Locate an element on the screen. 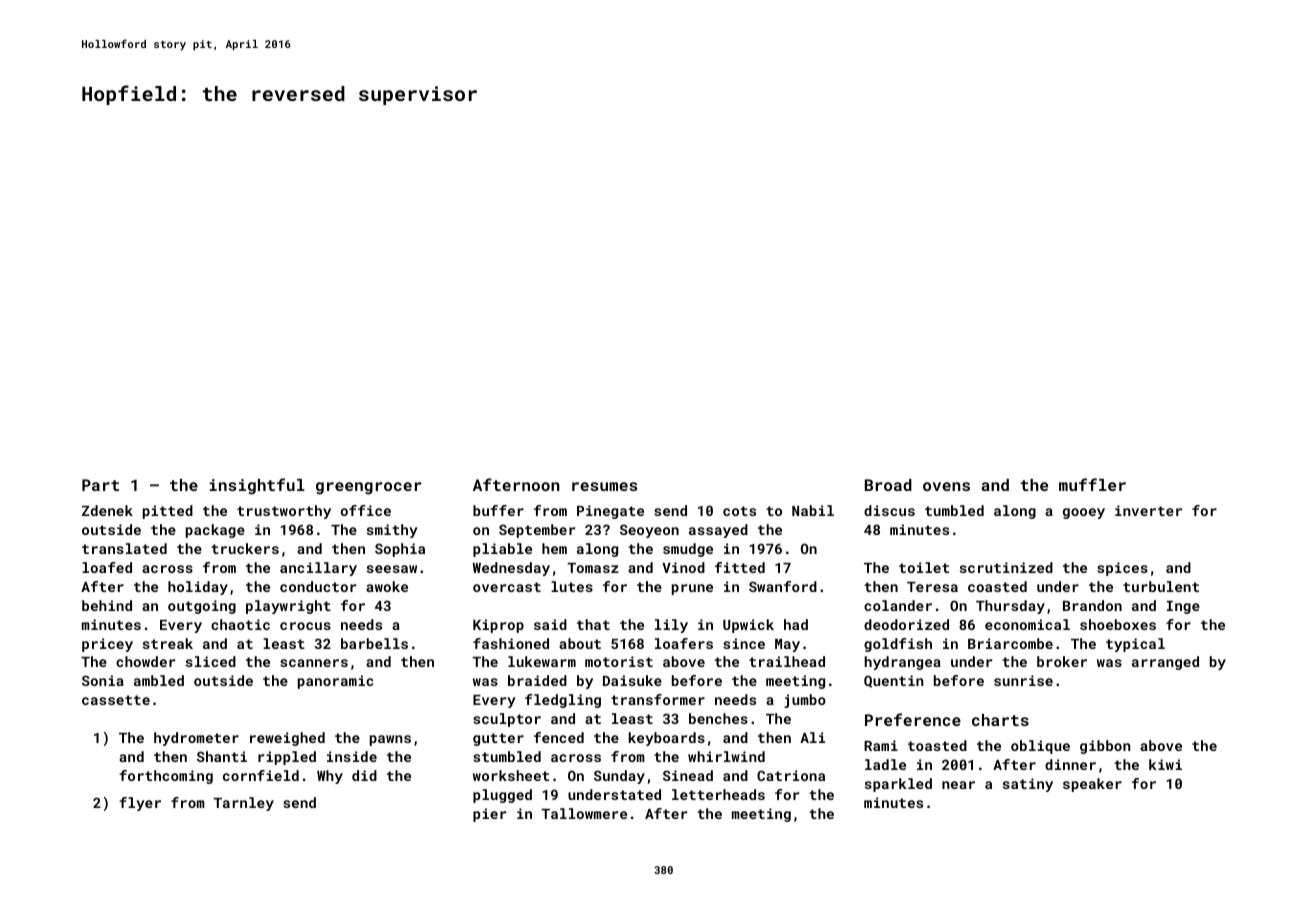 This screenshot has width=1308, height=924. oblique is located at coordinates (1040, 747).
